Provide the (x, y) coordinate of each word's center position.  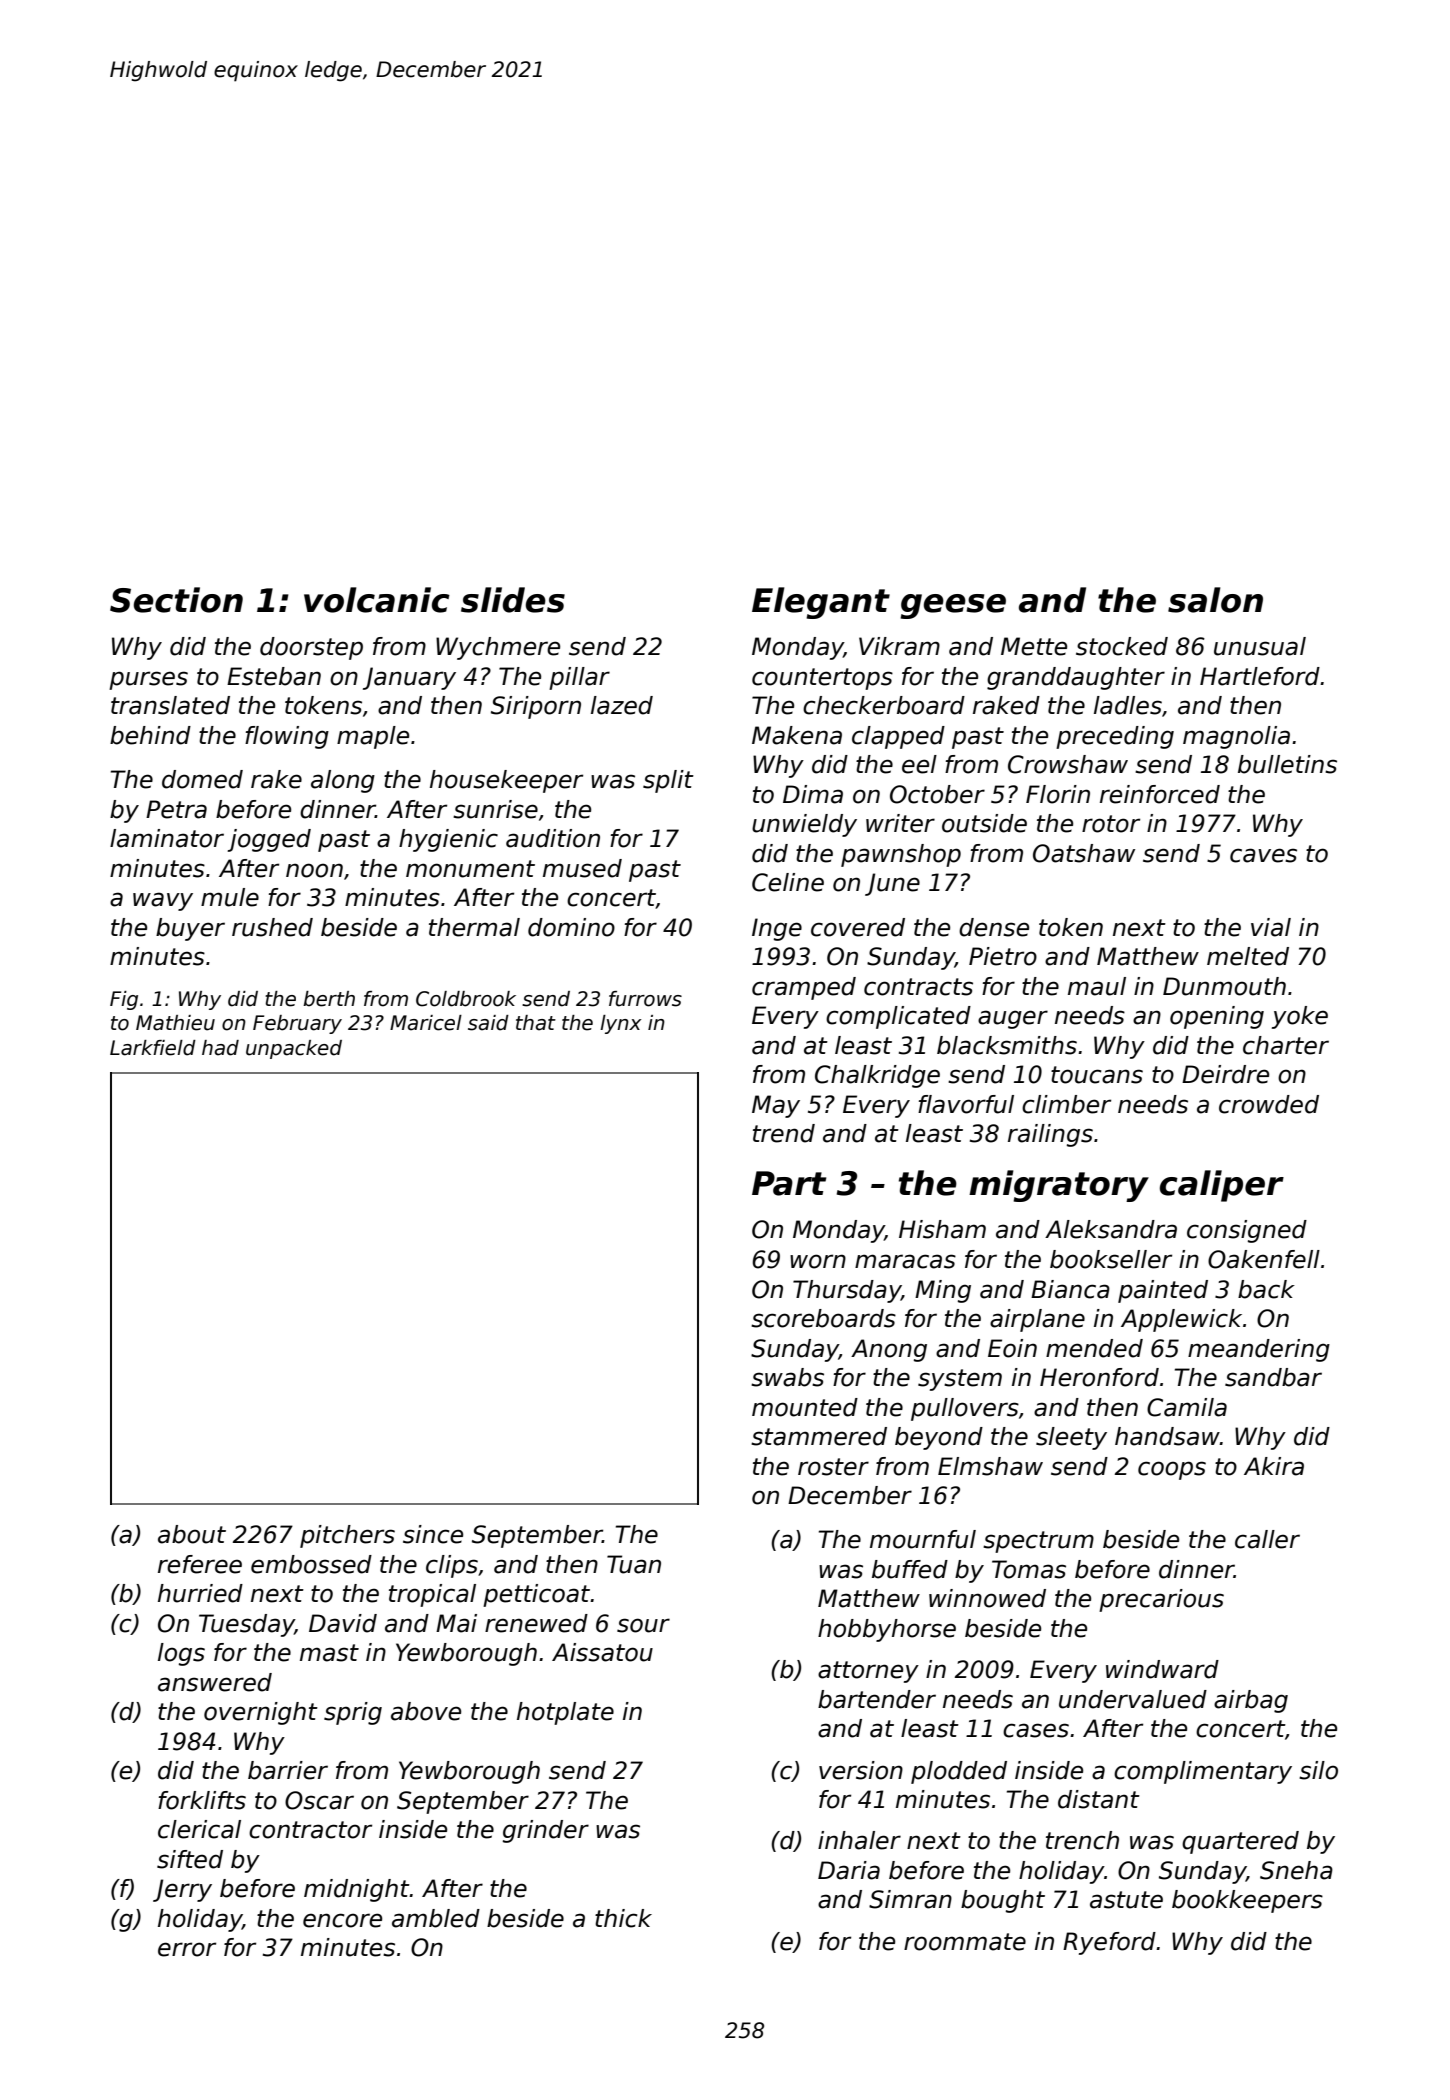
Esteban (274, 676)
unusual (1260, 646)
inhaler (859, 1840)
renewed (536, 1623)
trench (1082, 1840)
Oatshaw (1084, 853)
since (433, 1534)
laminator (167, 838)
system (960, 1380)
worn (818, 1261)
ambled (436, 1918)
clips (452, 1566)
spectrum (1038, 1542)
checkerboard (884, 705)
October (937, 794)
